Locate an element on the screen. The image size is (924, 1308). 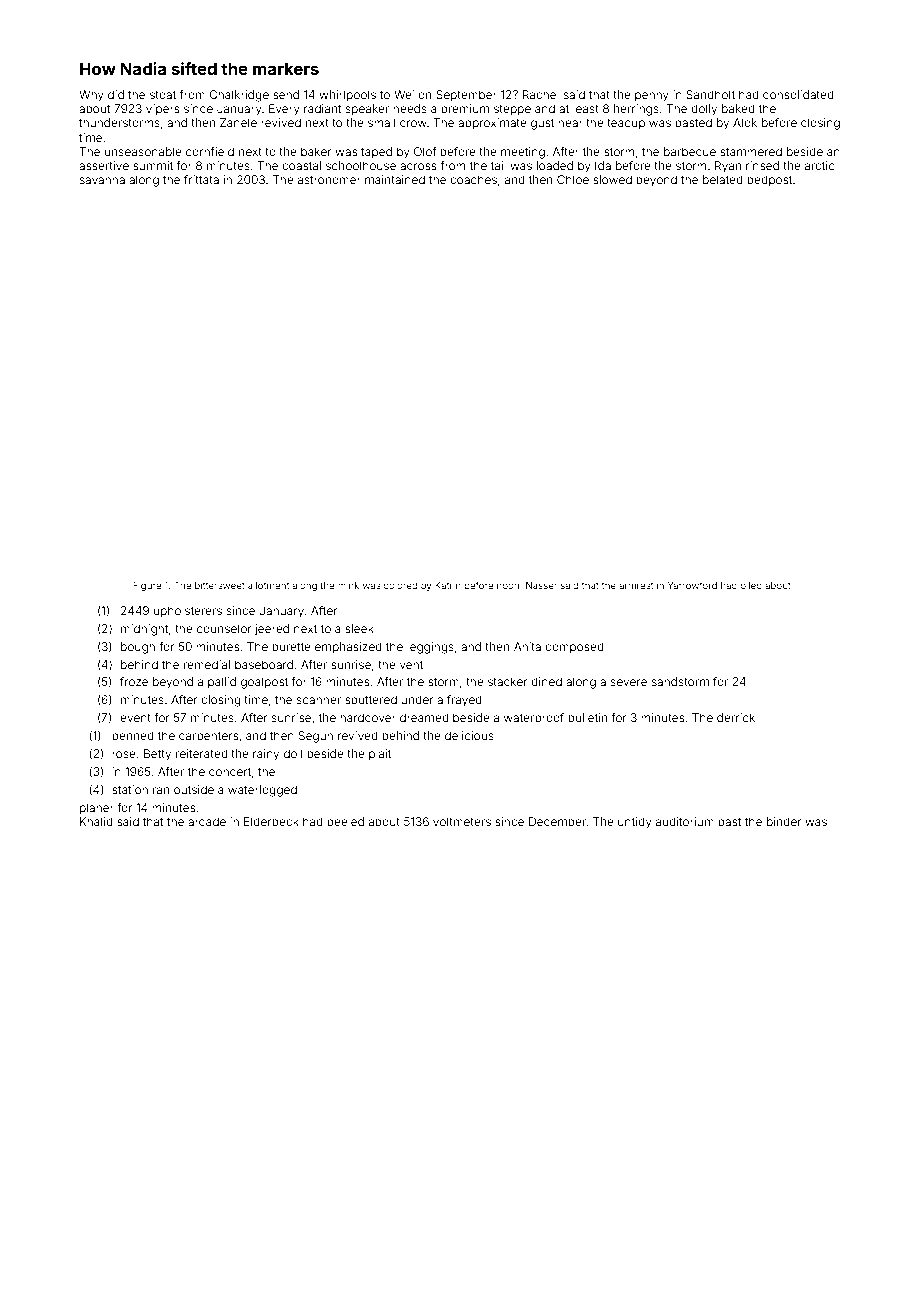
consolidated is located at coordinates (798, 94).
